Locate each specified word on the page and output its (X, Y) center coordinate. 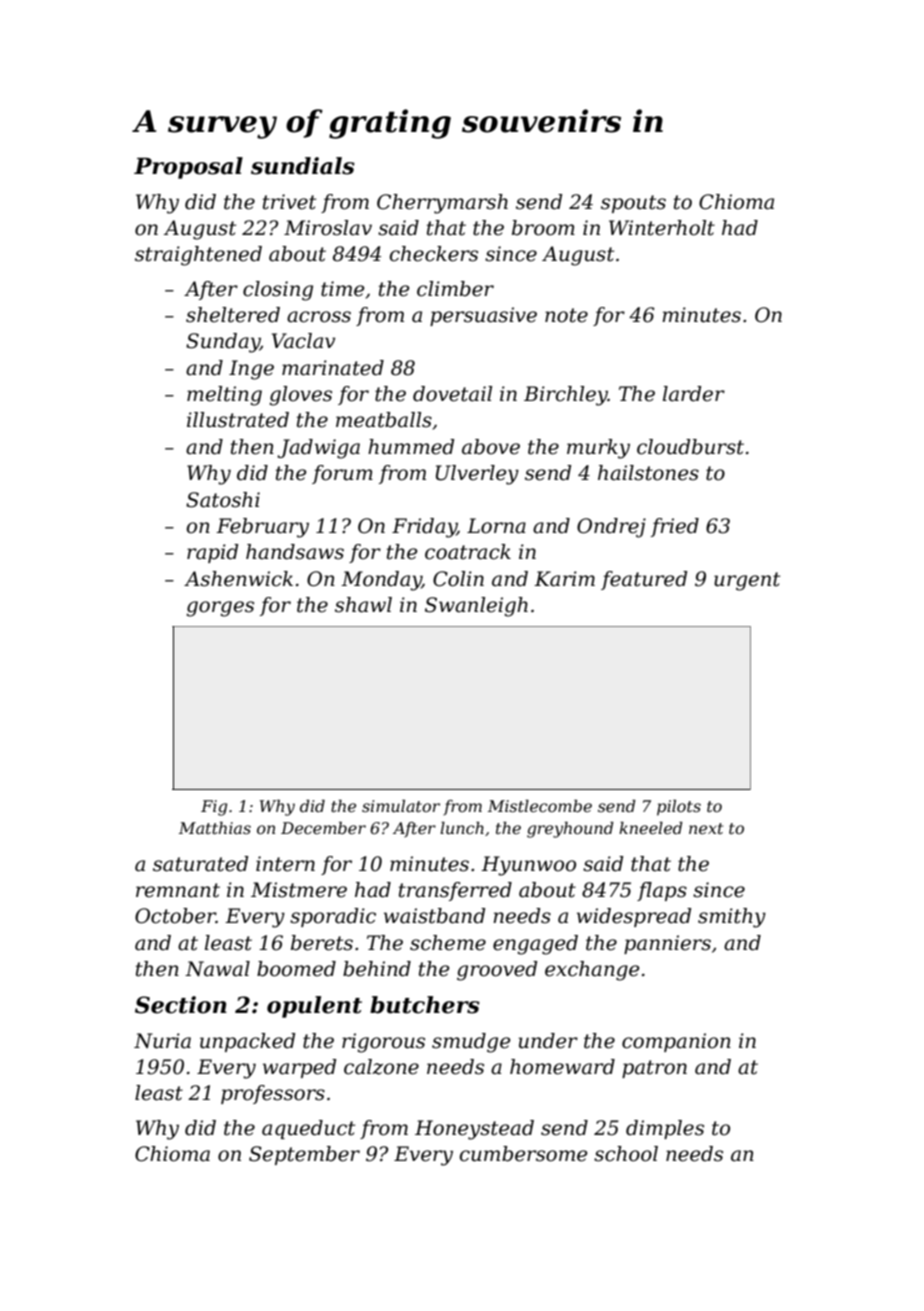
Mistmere (299, 890)
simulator (401, 806)
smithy (732, 918)
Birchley (566, 396)
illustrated (238, 420)
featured (644, 580)
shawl (363, 605)
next (706, 828)
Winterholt (662, 228)
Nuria (162, 1041)
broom (543, 228)
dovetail (452, 394)
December (323, 828)
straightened (198, 256)
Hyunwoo (528, 866)
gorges (220, 609)
